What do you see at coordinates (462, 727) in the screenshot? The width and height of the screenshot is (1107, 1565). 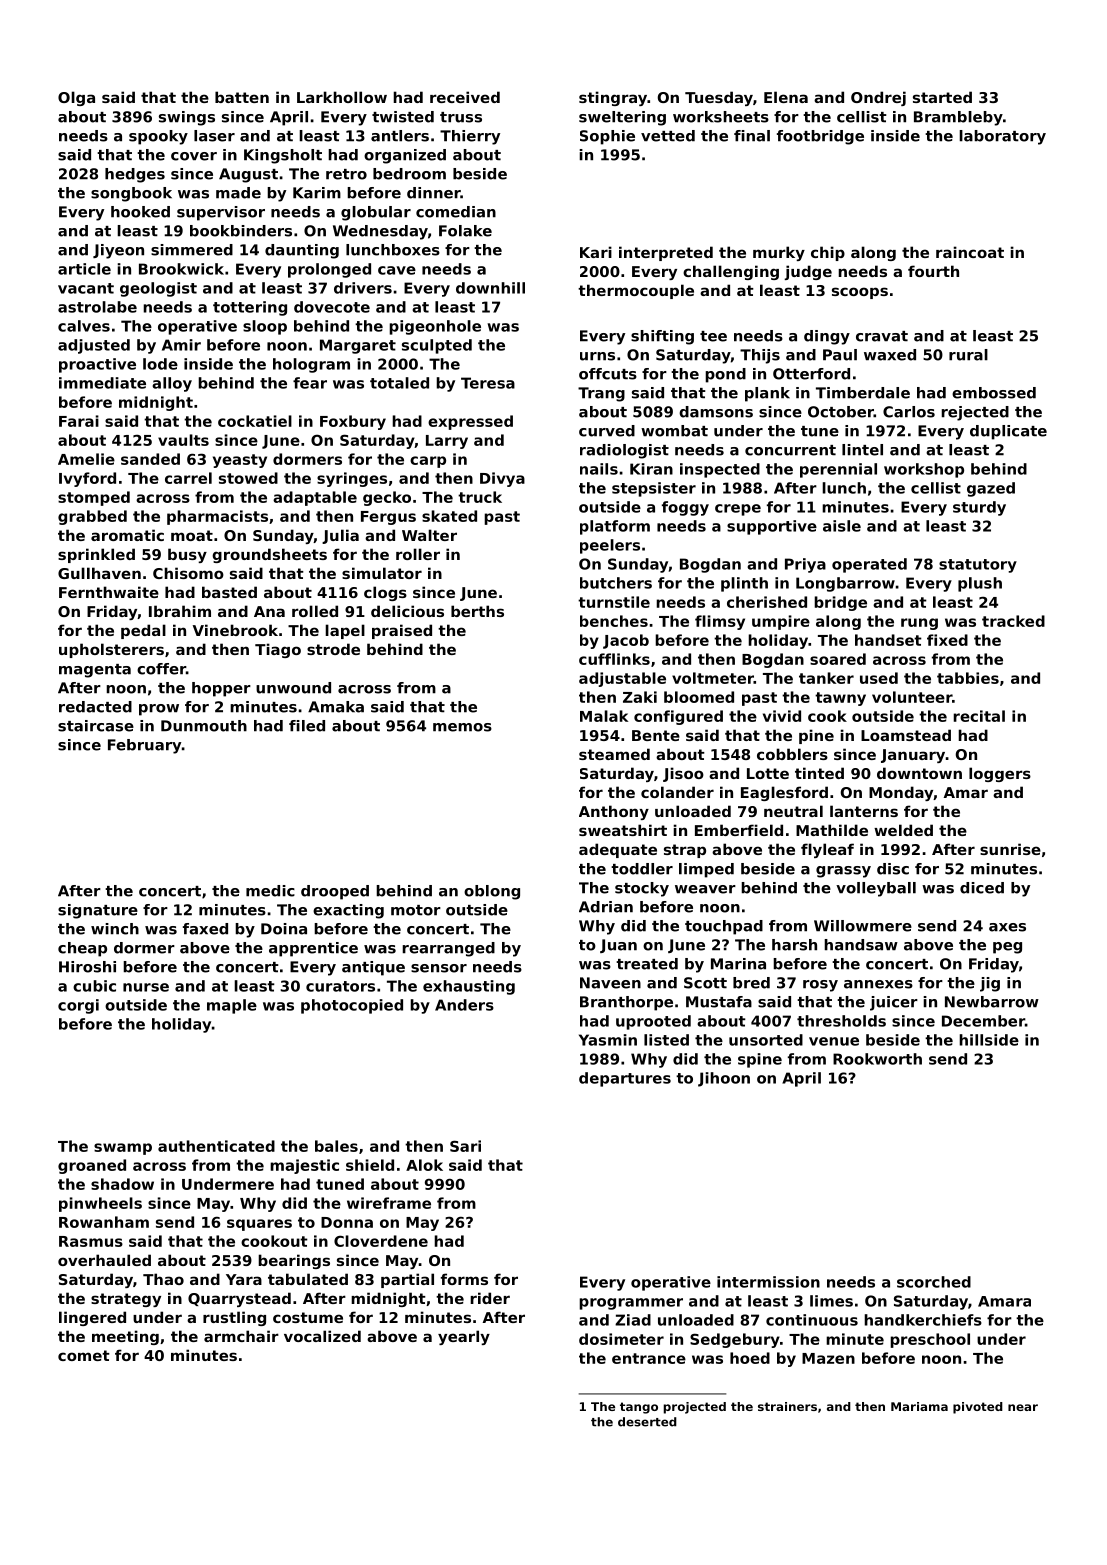 I see `memos` at bounding box center [462, 727].
